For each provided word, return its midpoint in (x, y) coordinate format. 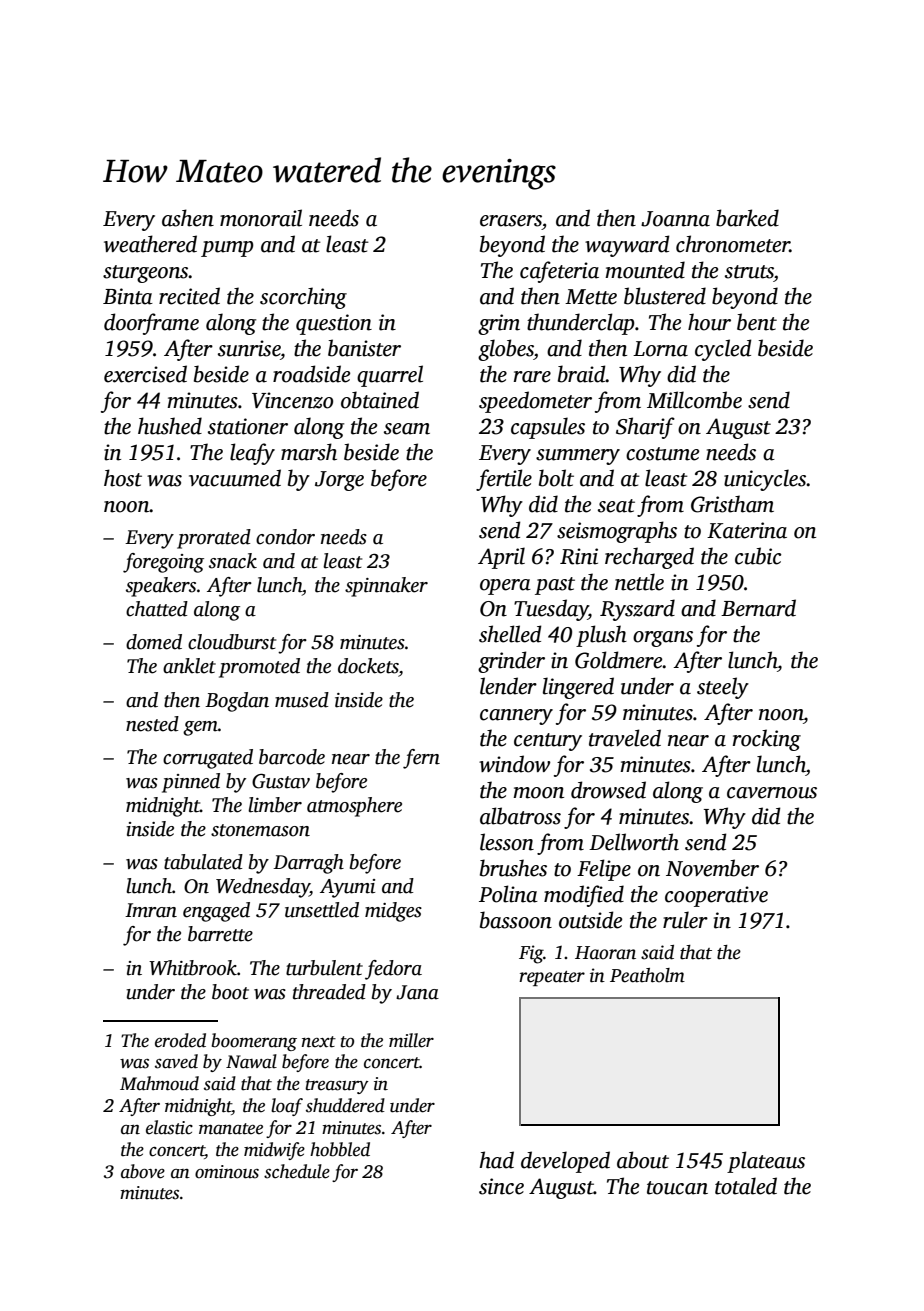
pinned (191, 783)
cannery (516, 717)
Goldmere (619, 660)
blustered (665, 296)
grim (499, 324)
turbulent (324, 968)
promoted (259, 668)
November (712, 868)
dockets (368, 666)
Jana (417, 992)
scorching (303, 298)
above (143, 1171)
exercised (145, 374)
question (334, 324)
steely (723, 688)
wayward (627, 246)
